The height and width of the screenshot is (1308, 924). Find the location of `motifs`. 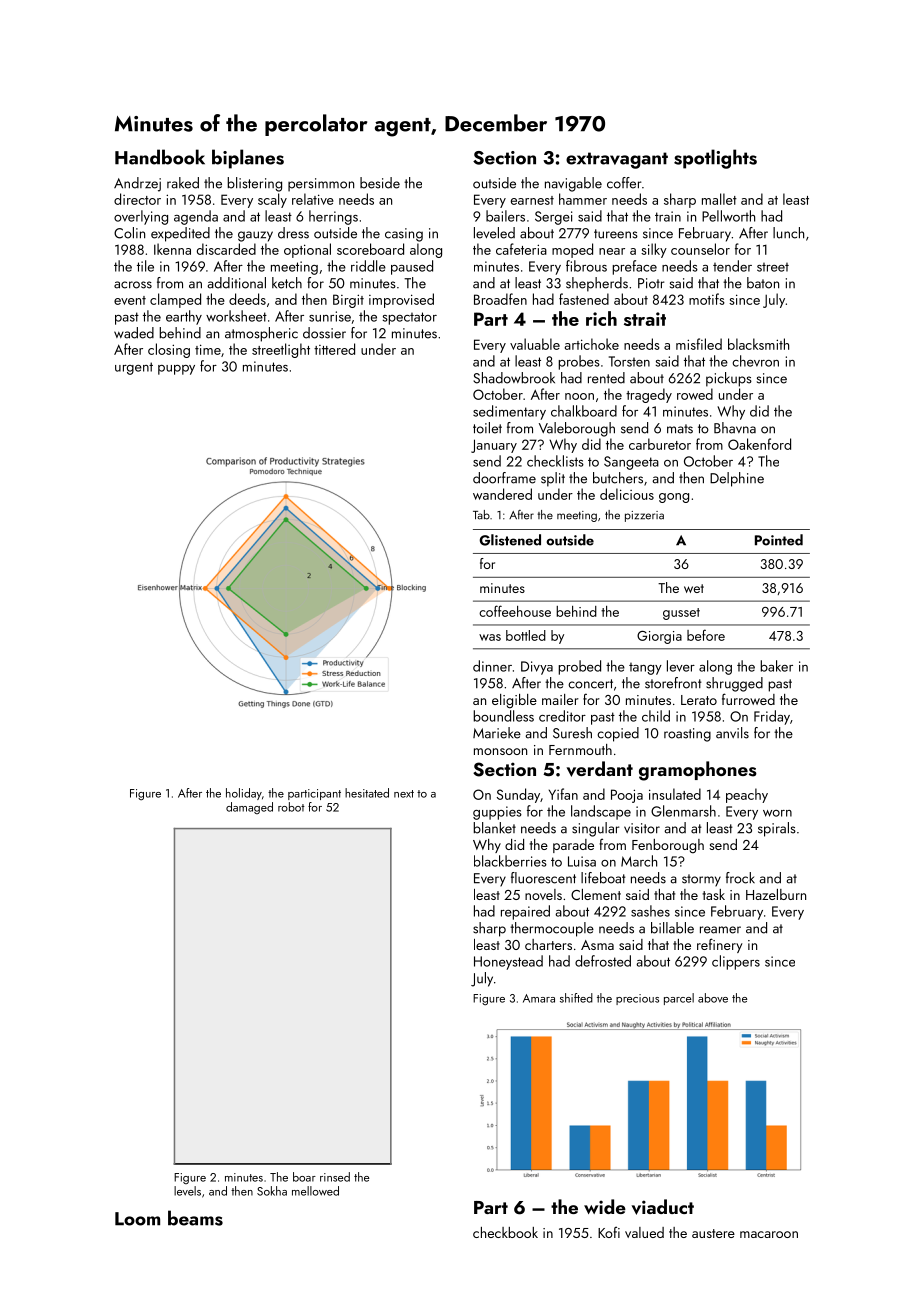

motifs is located at coordinates (707, 299).
